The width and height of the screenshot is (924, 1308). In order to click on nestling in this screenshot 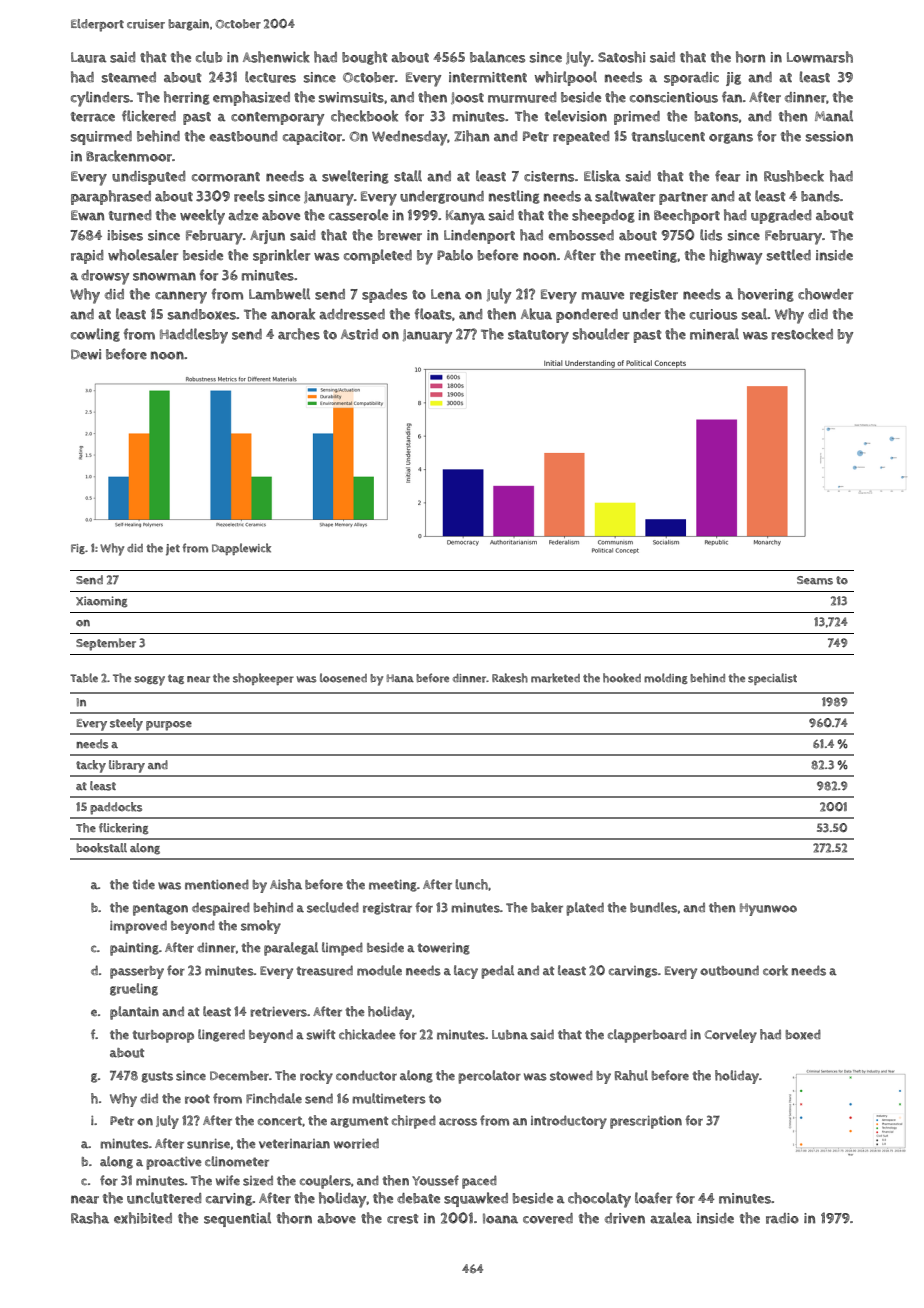, I will do `click(514, 197)`.
